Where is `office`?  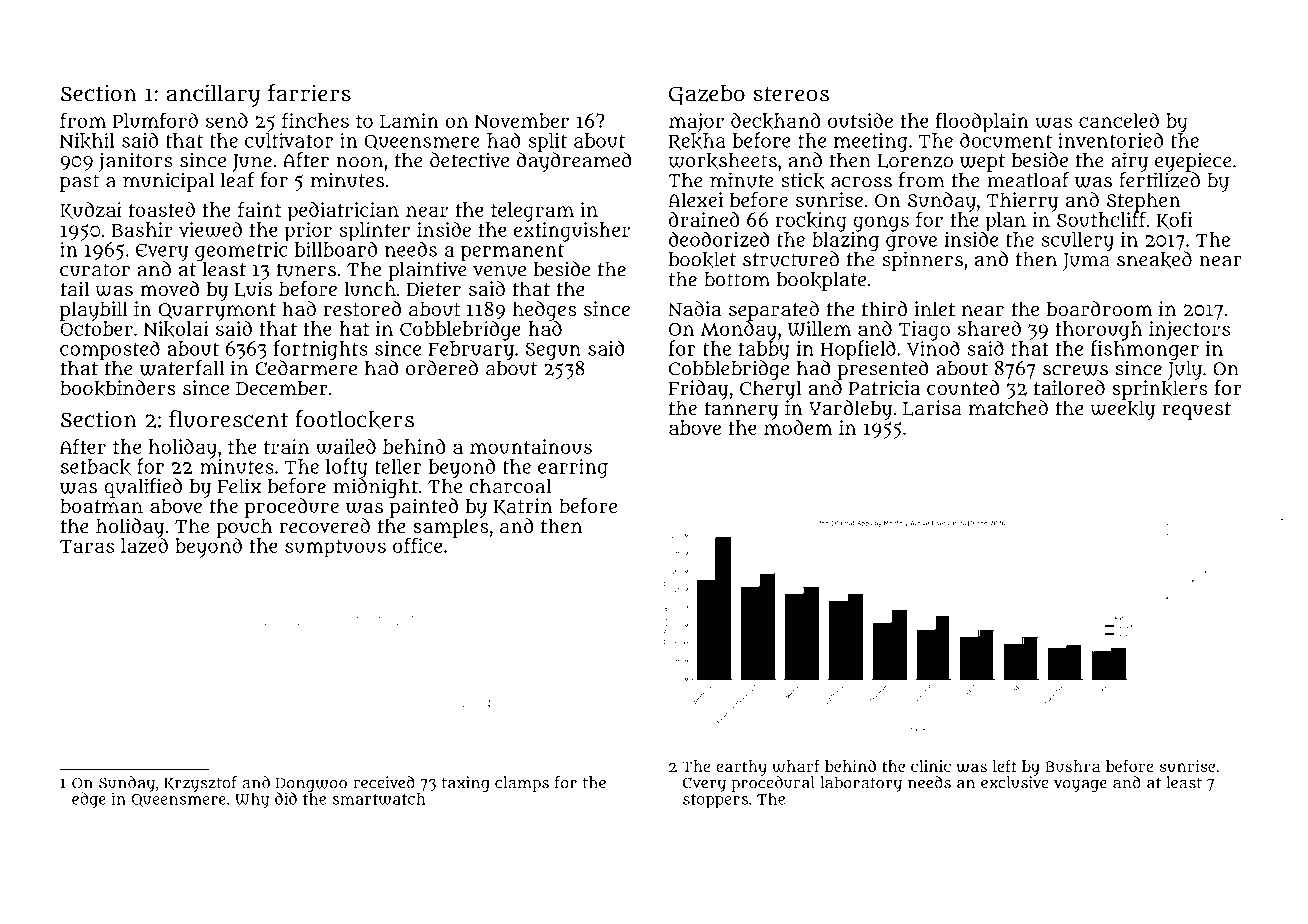 office is located at coordinates (417, 545).
